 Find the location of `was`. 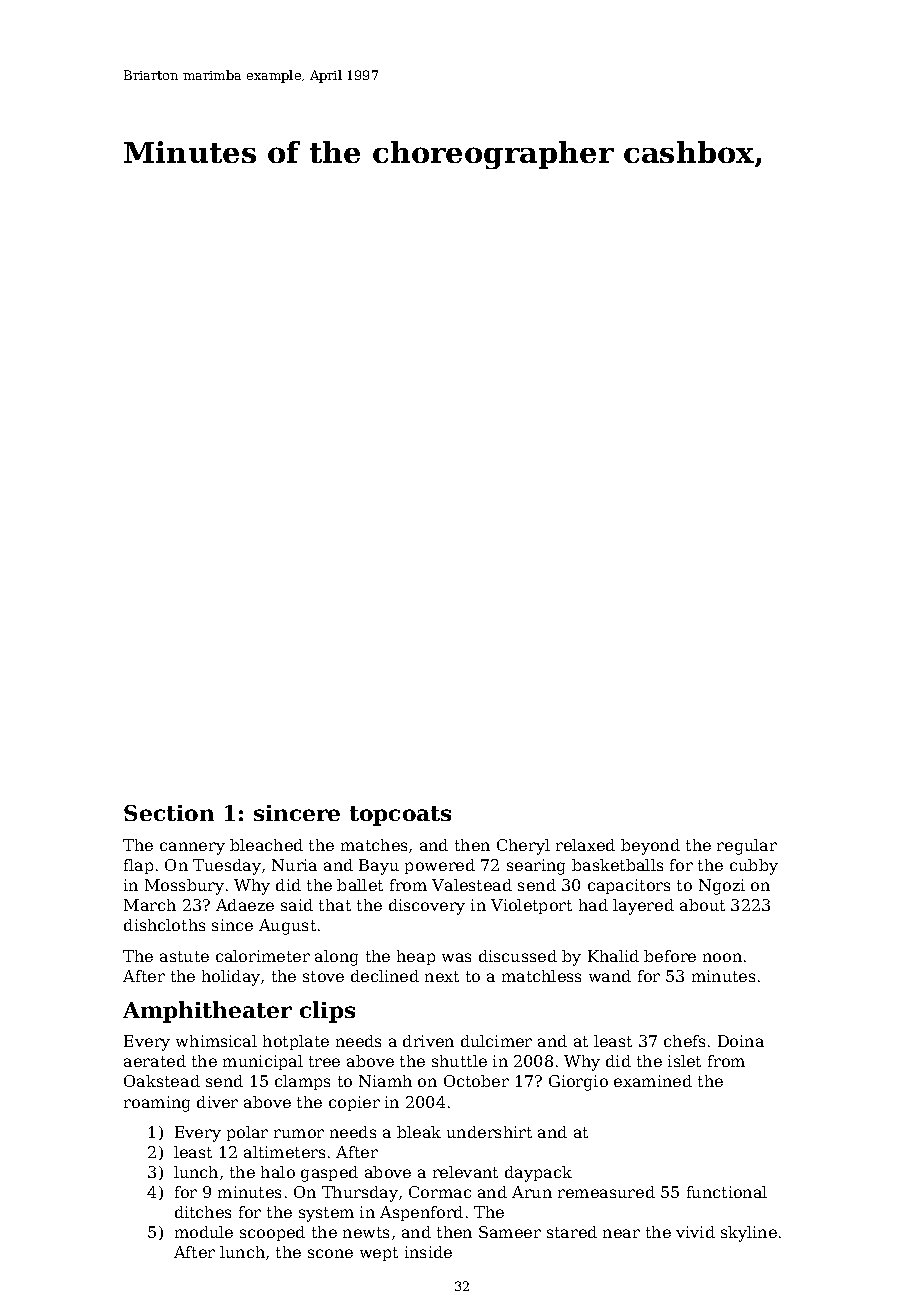

was is located at coordinates (456, 957).
